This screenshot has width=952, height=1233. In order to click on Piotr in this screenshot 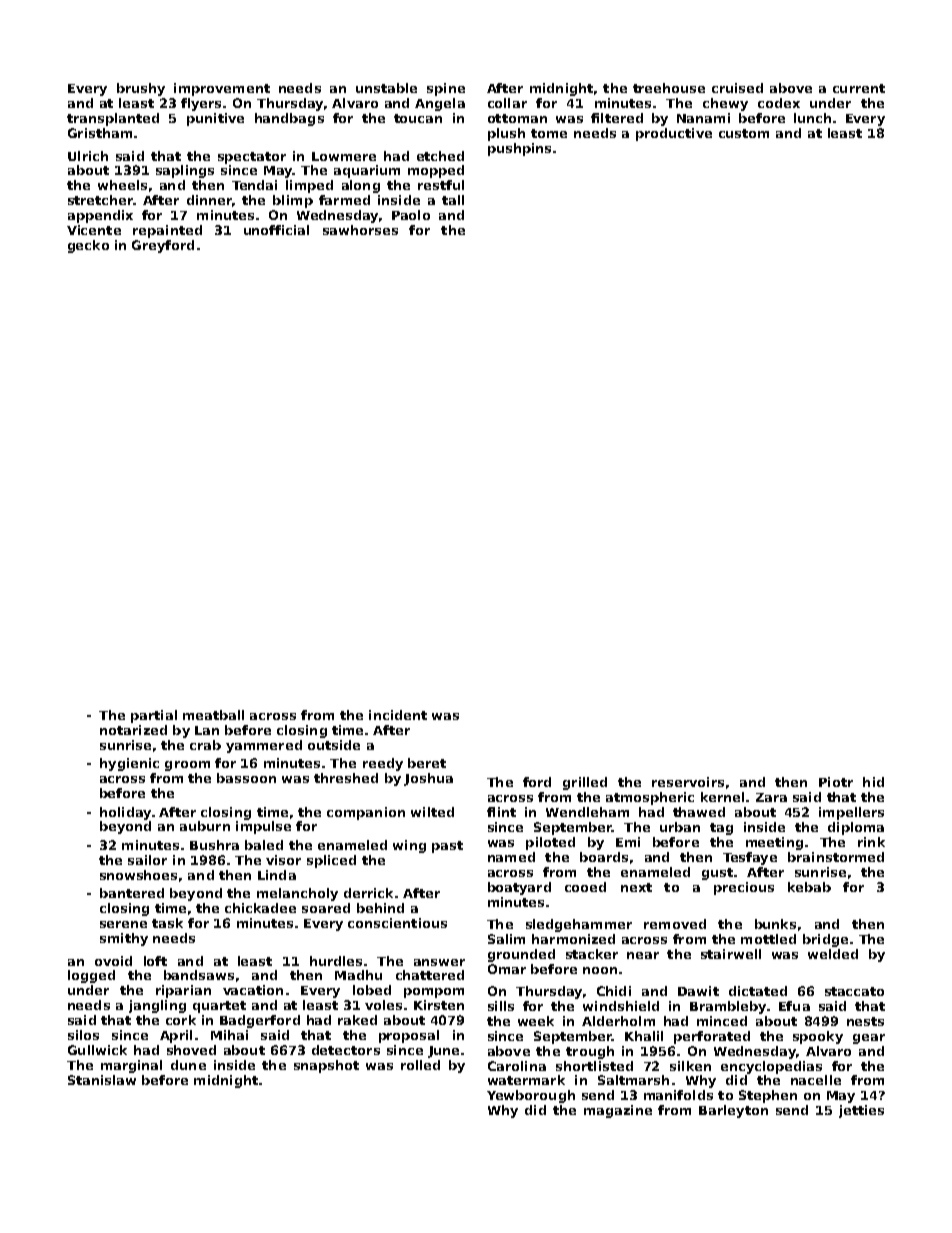, I will do `click(836, 782)`.
